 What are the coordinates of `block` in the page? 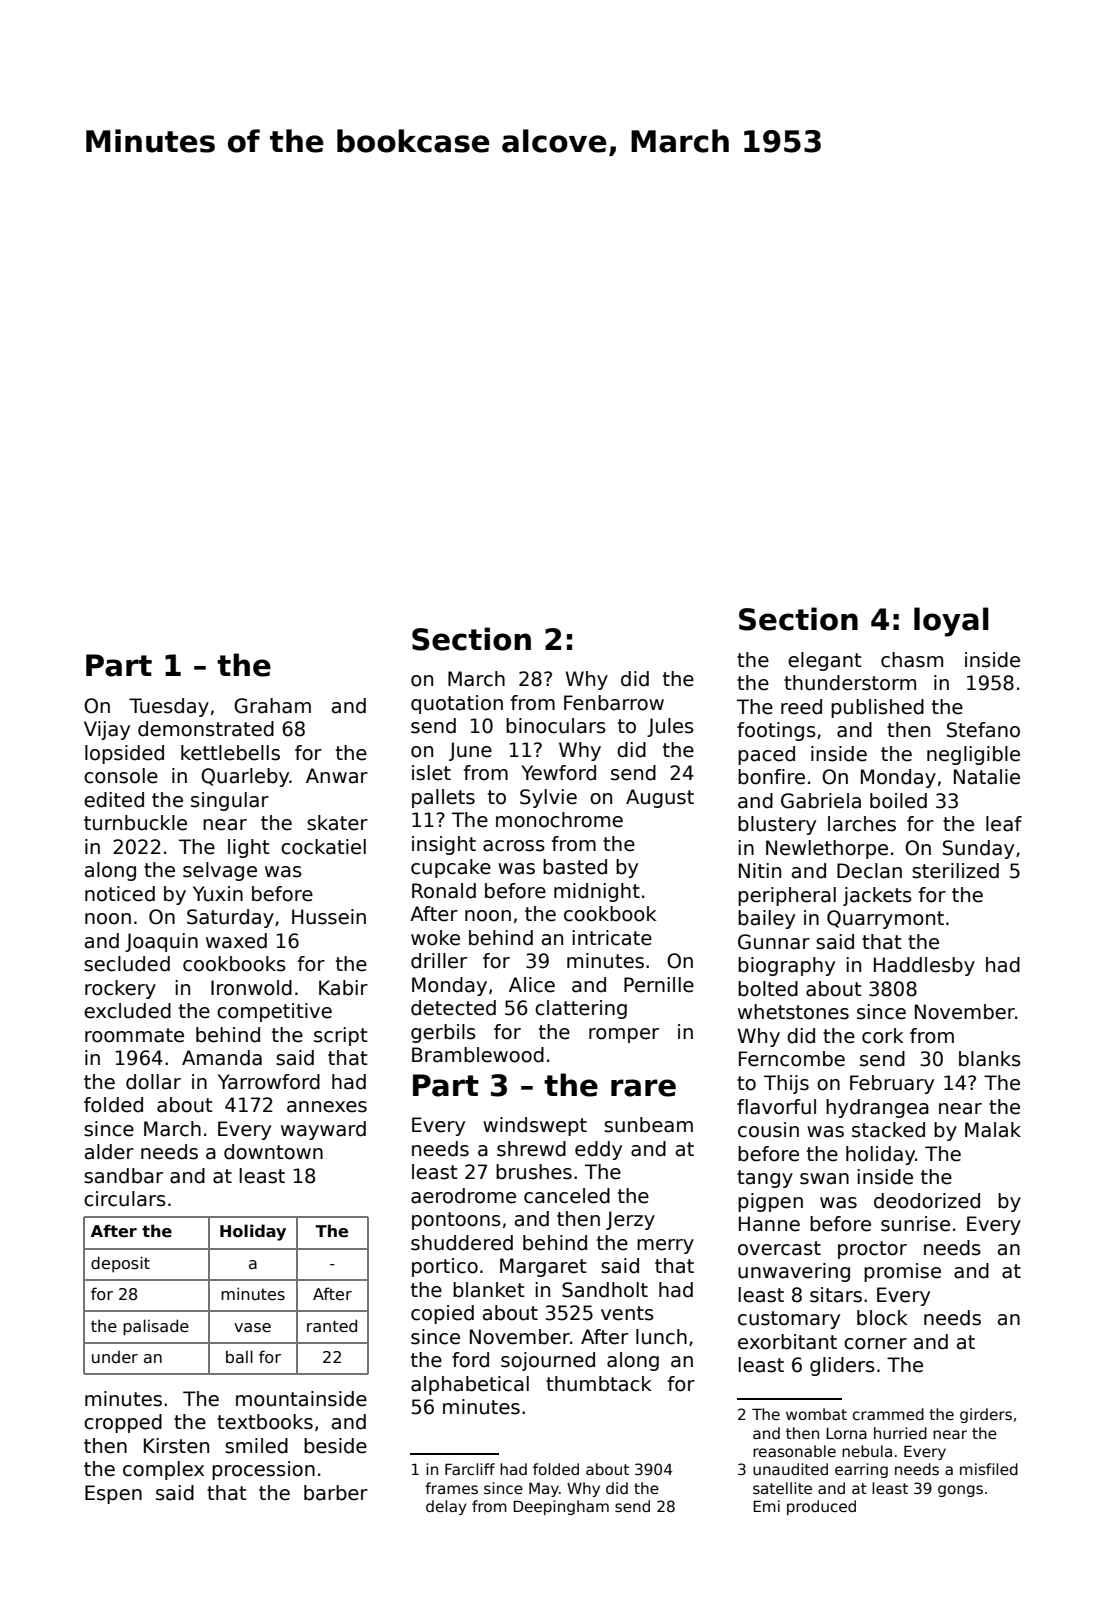 It's located at (882, 1318).
